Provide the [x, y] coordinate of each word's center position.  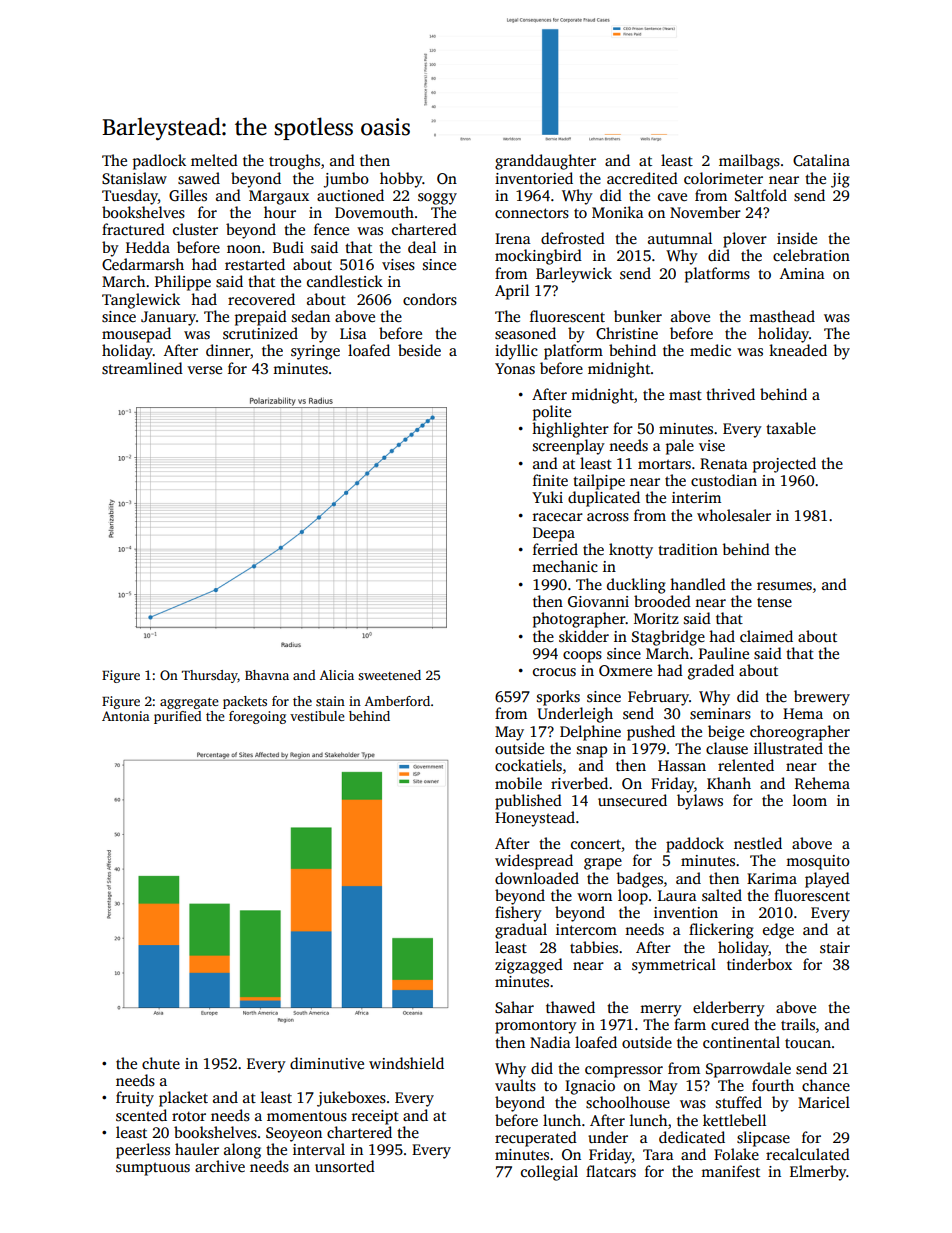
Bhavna [267, 675]
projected [784, 465]
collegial [549, 1173]
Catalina [821, 160]
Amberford [397, 701]
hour [280, 212]
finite [550, 480]
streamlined [142, 368]
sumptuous [153, 1169]
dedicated [692, 1137]
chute [161, 1063]
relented [746, 765]
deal [422, 247]
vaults [515, 1085]
